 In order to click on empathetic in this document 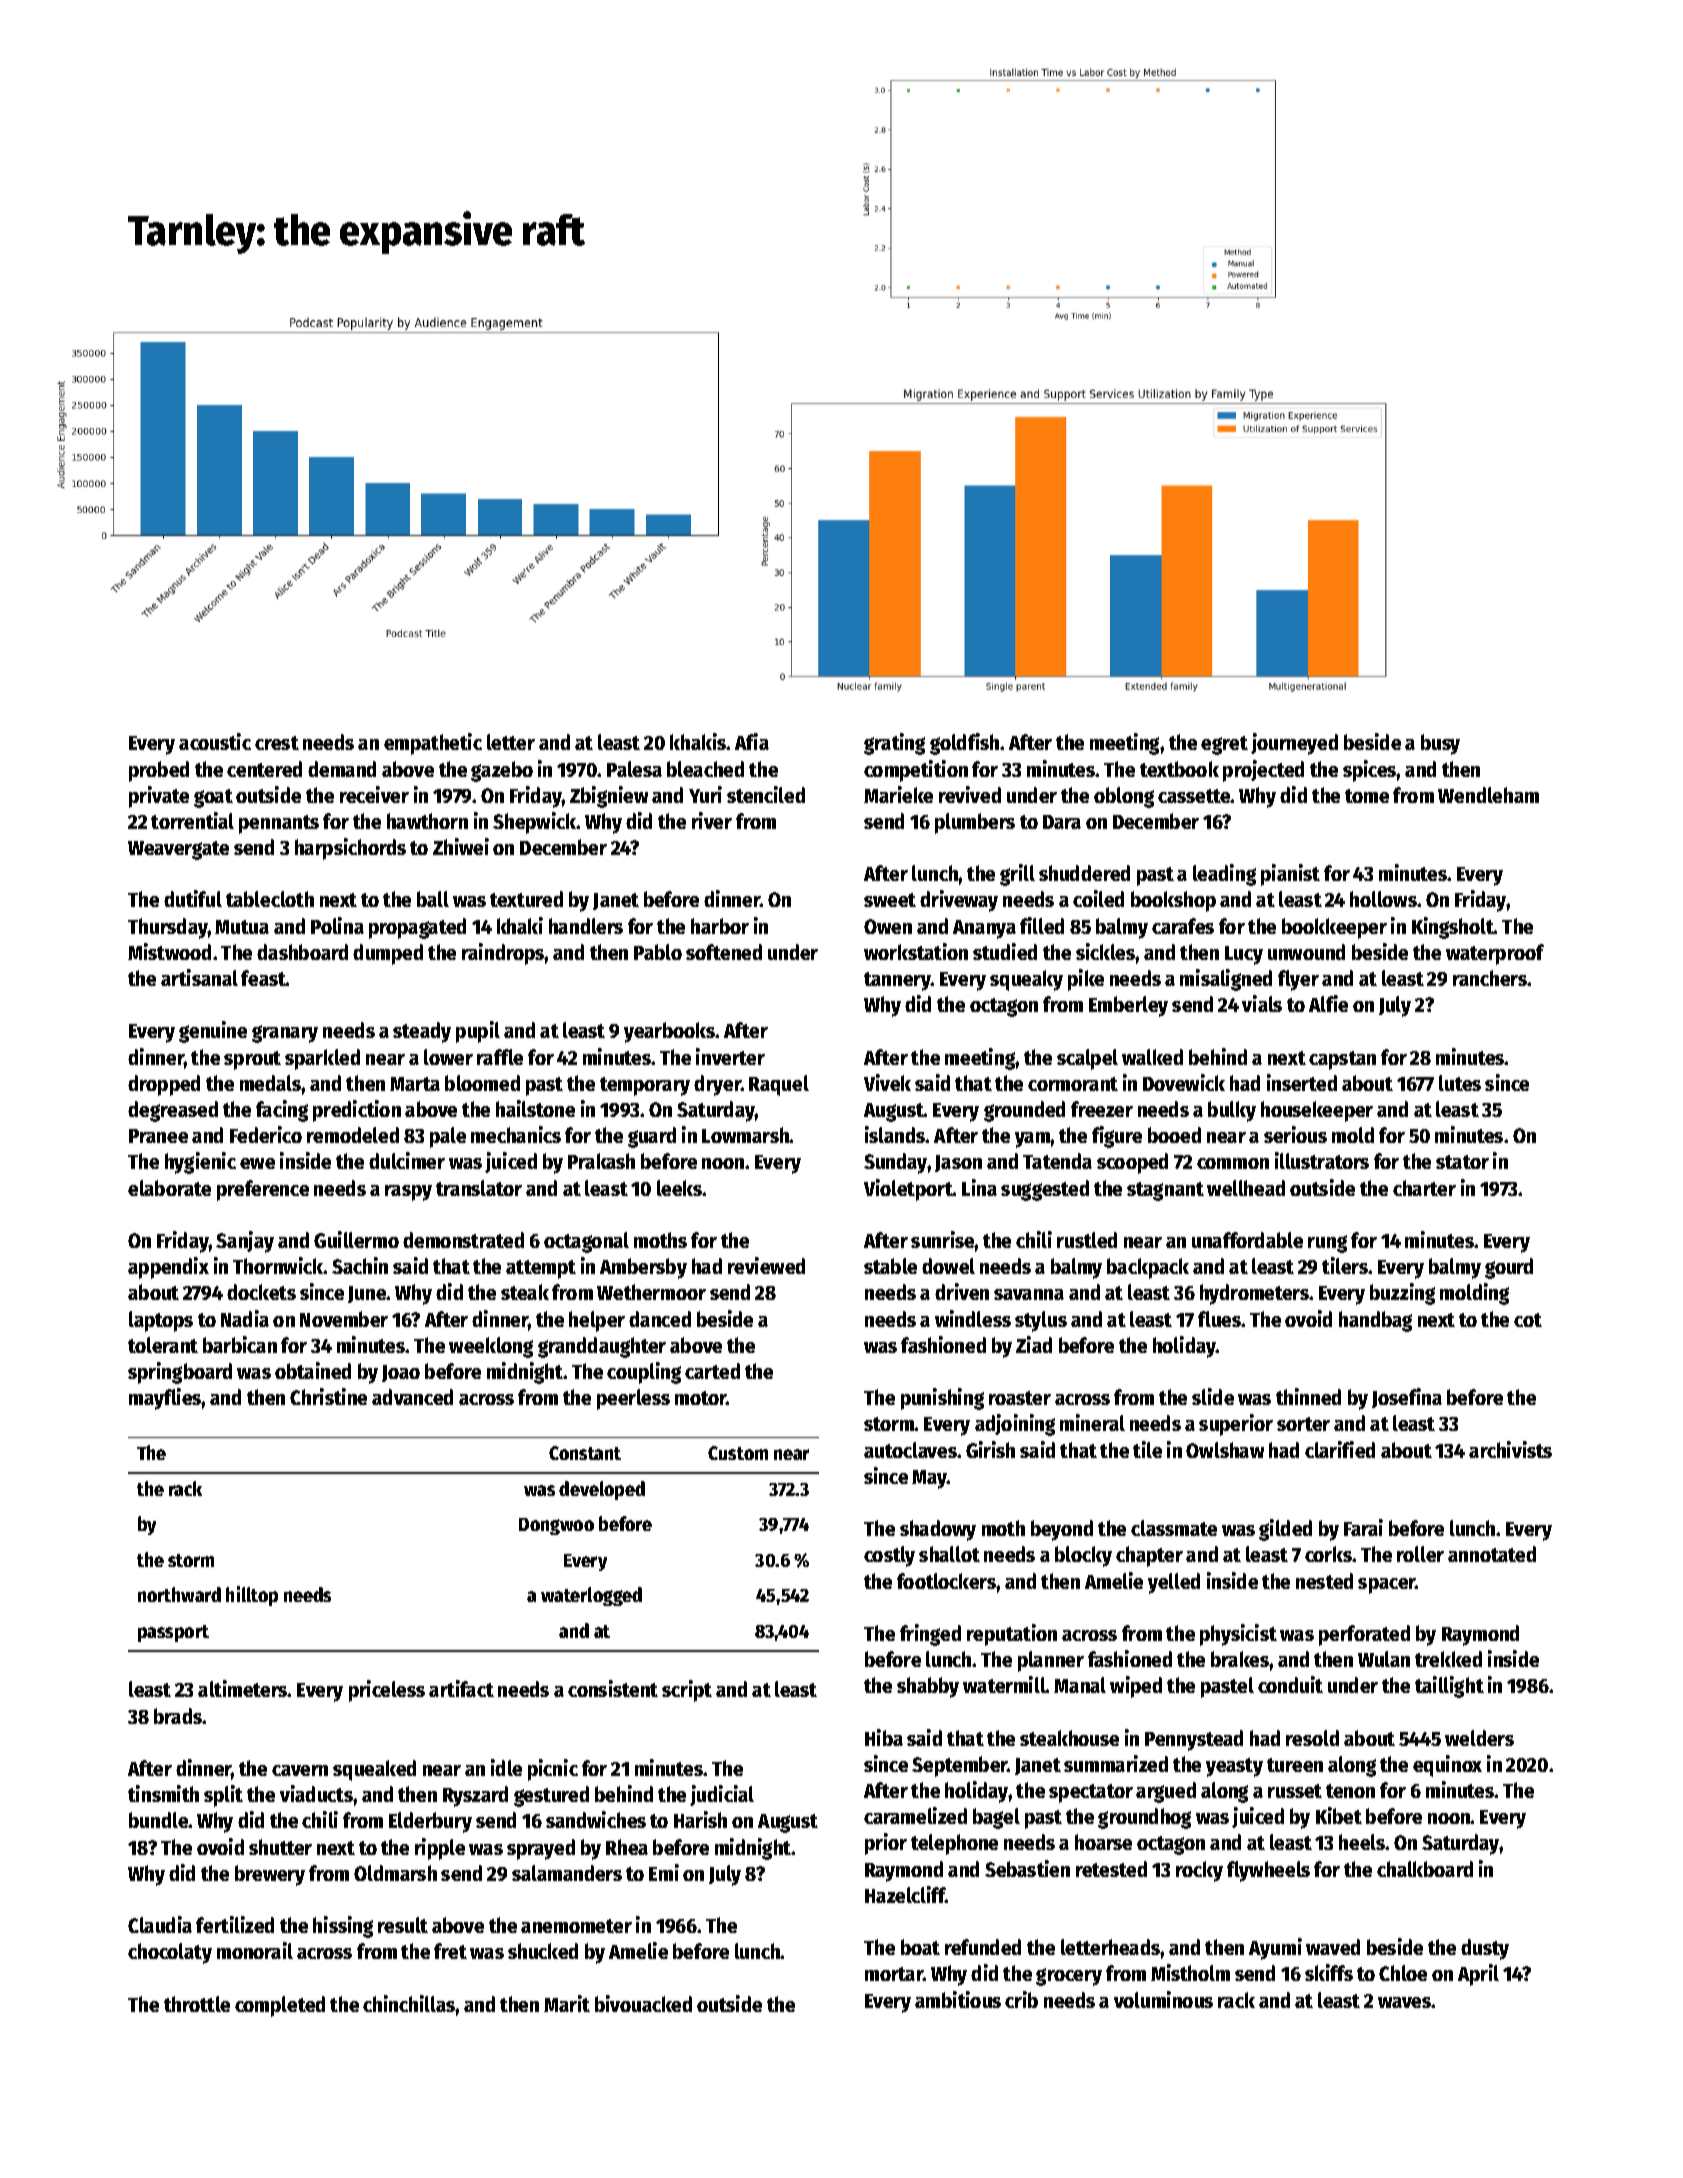, I will do `click(433, 744)`.
